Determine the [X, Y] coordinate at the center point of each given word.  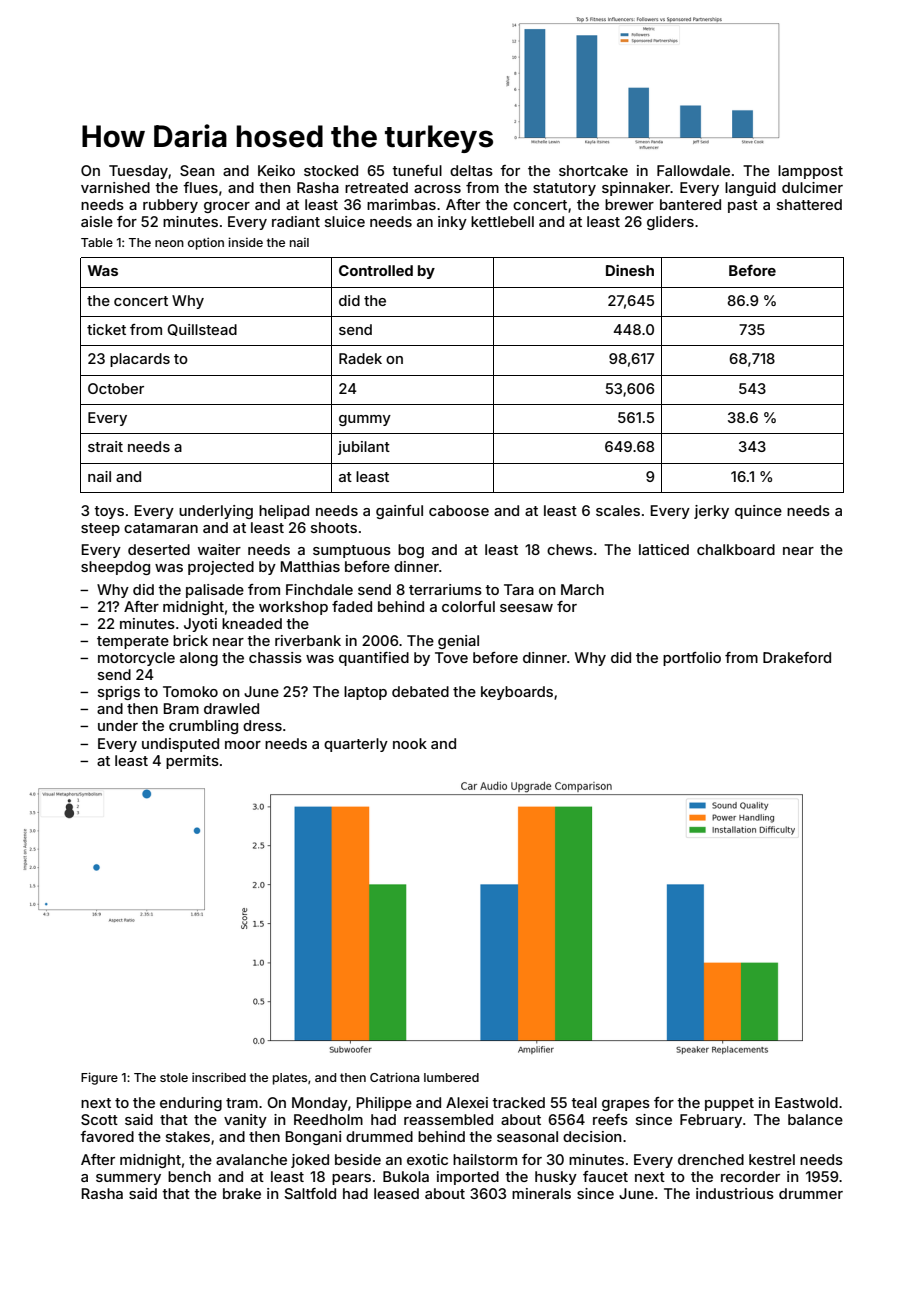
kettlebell [502, 221]
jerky [711, 512]
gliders [670, 223]
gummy [365, 420]
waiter [219, 549]
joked [310, 1161]
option [206, 243]
